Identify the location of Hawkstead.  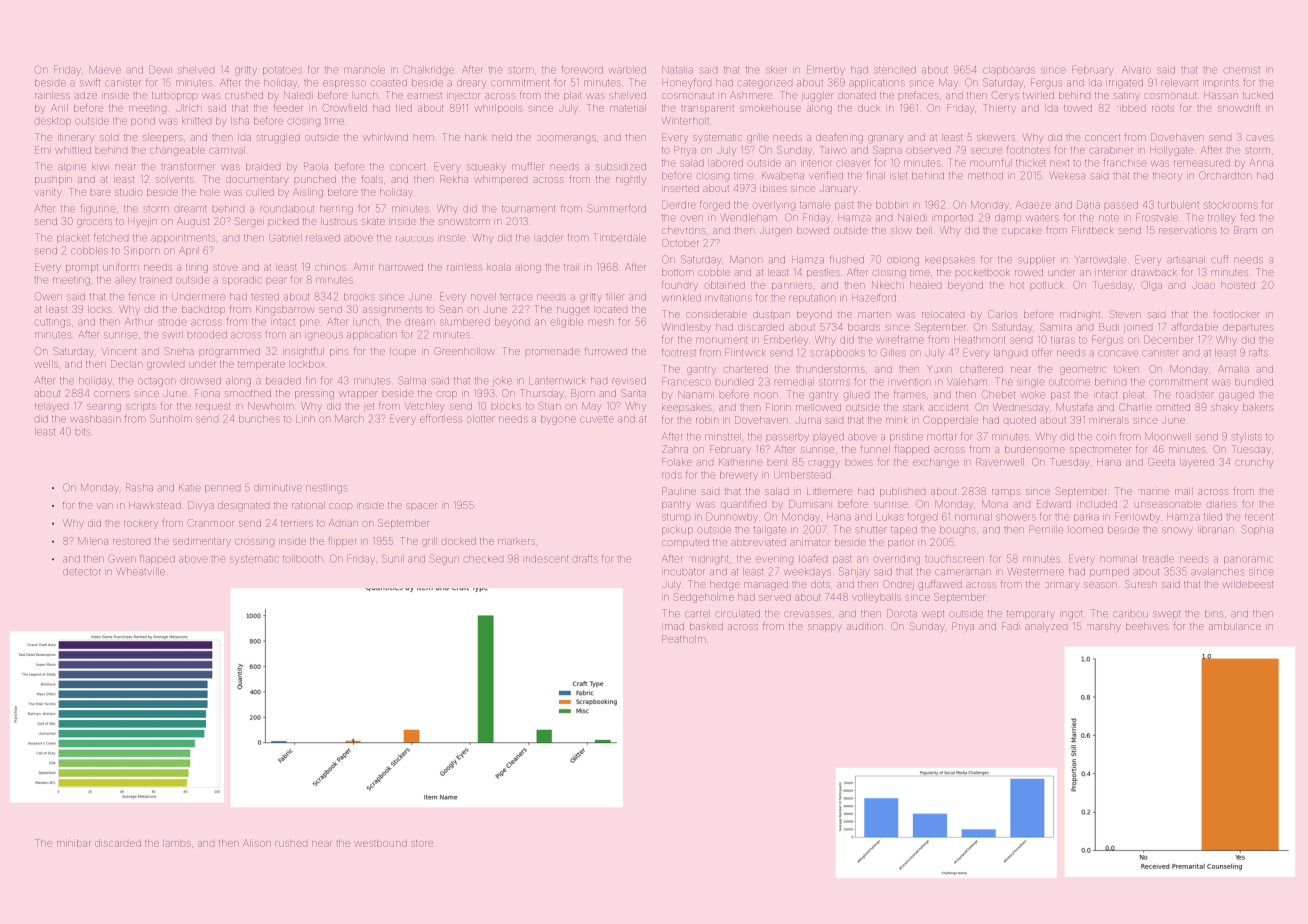
(155, 505).
